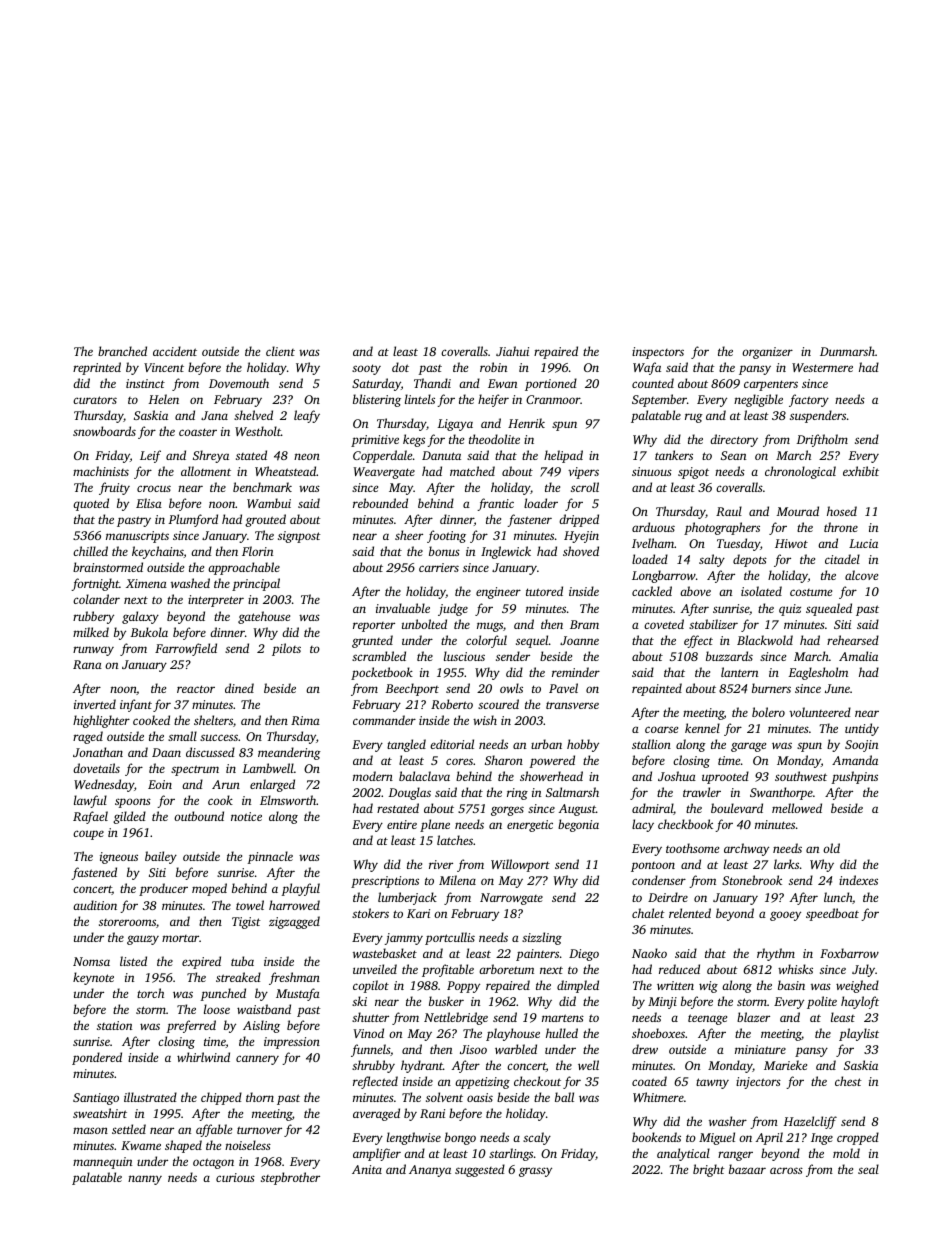  What do you see at coordinates (456, 1018) in the screenshot?
I see `Nettlebridge` at bounding box center [456, 1018].
